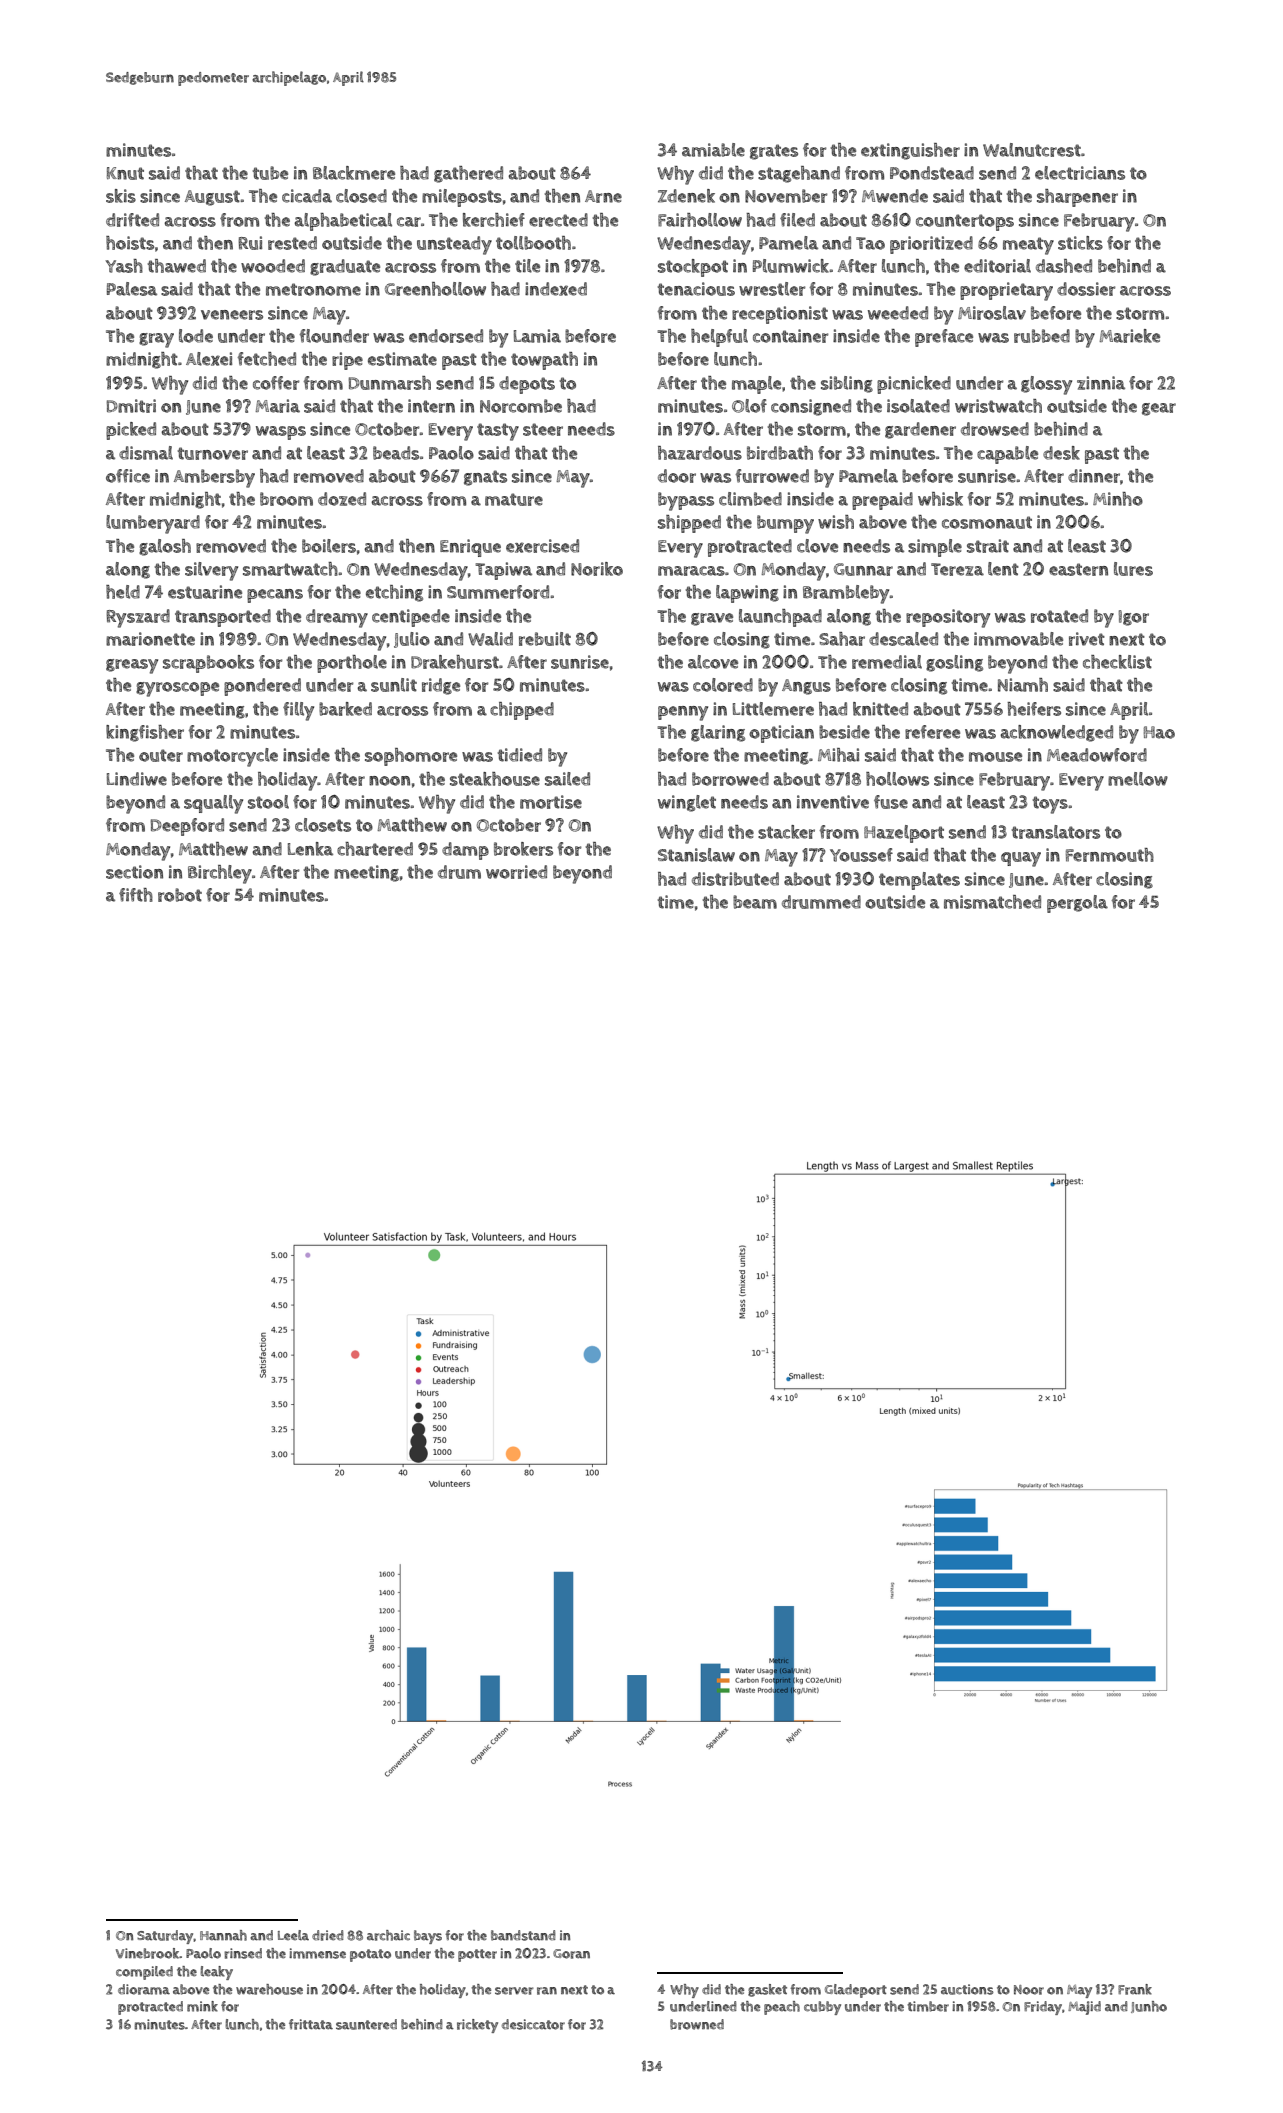 Image resolution: width=1283 pixels, height=2113 pixels. I want to click on Dmitri, so click(131, 406).
